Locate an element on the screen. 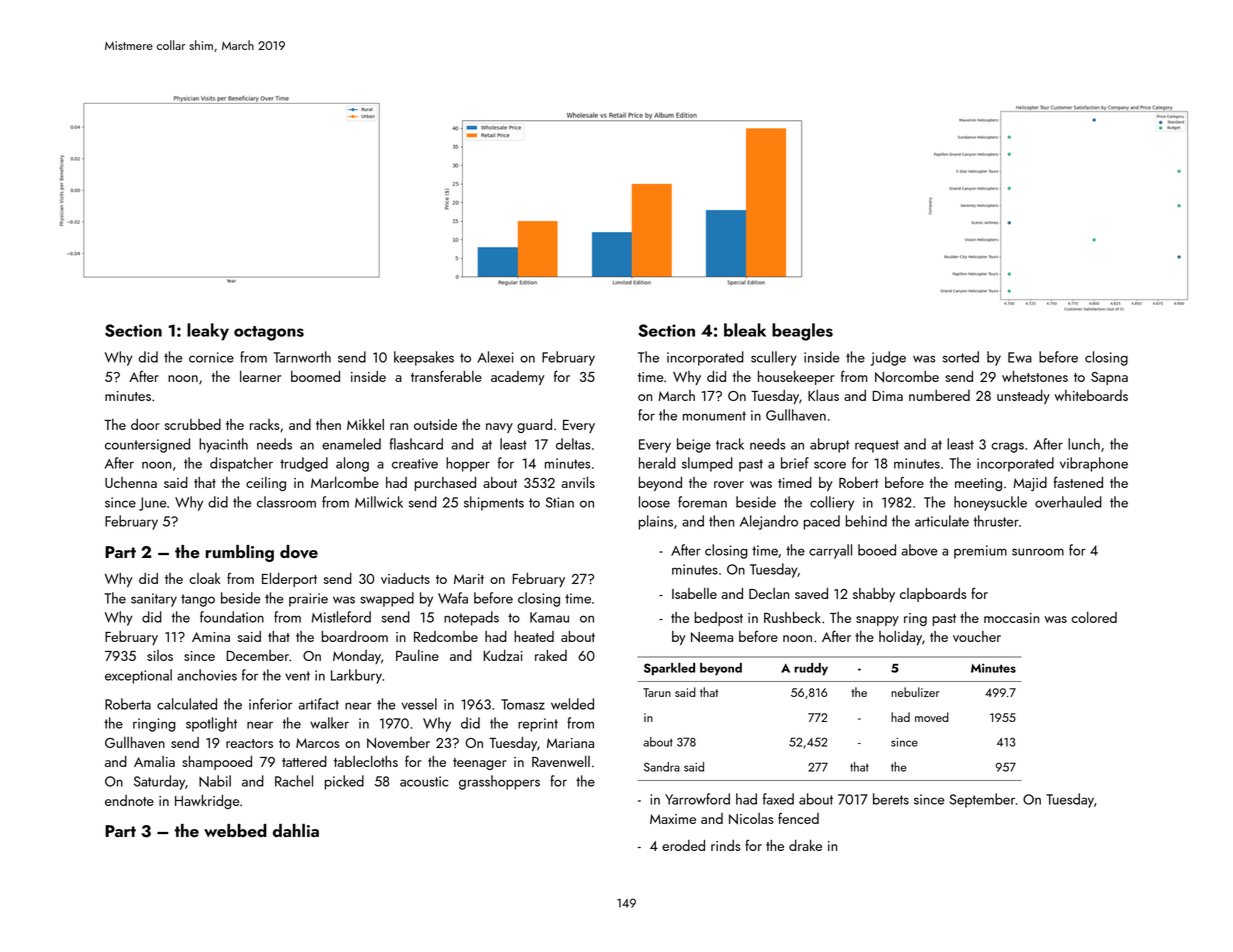 The height and width of the screenshot is (952, 1233). Isabelle is located at coordinates (694, 593).
